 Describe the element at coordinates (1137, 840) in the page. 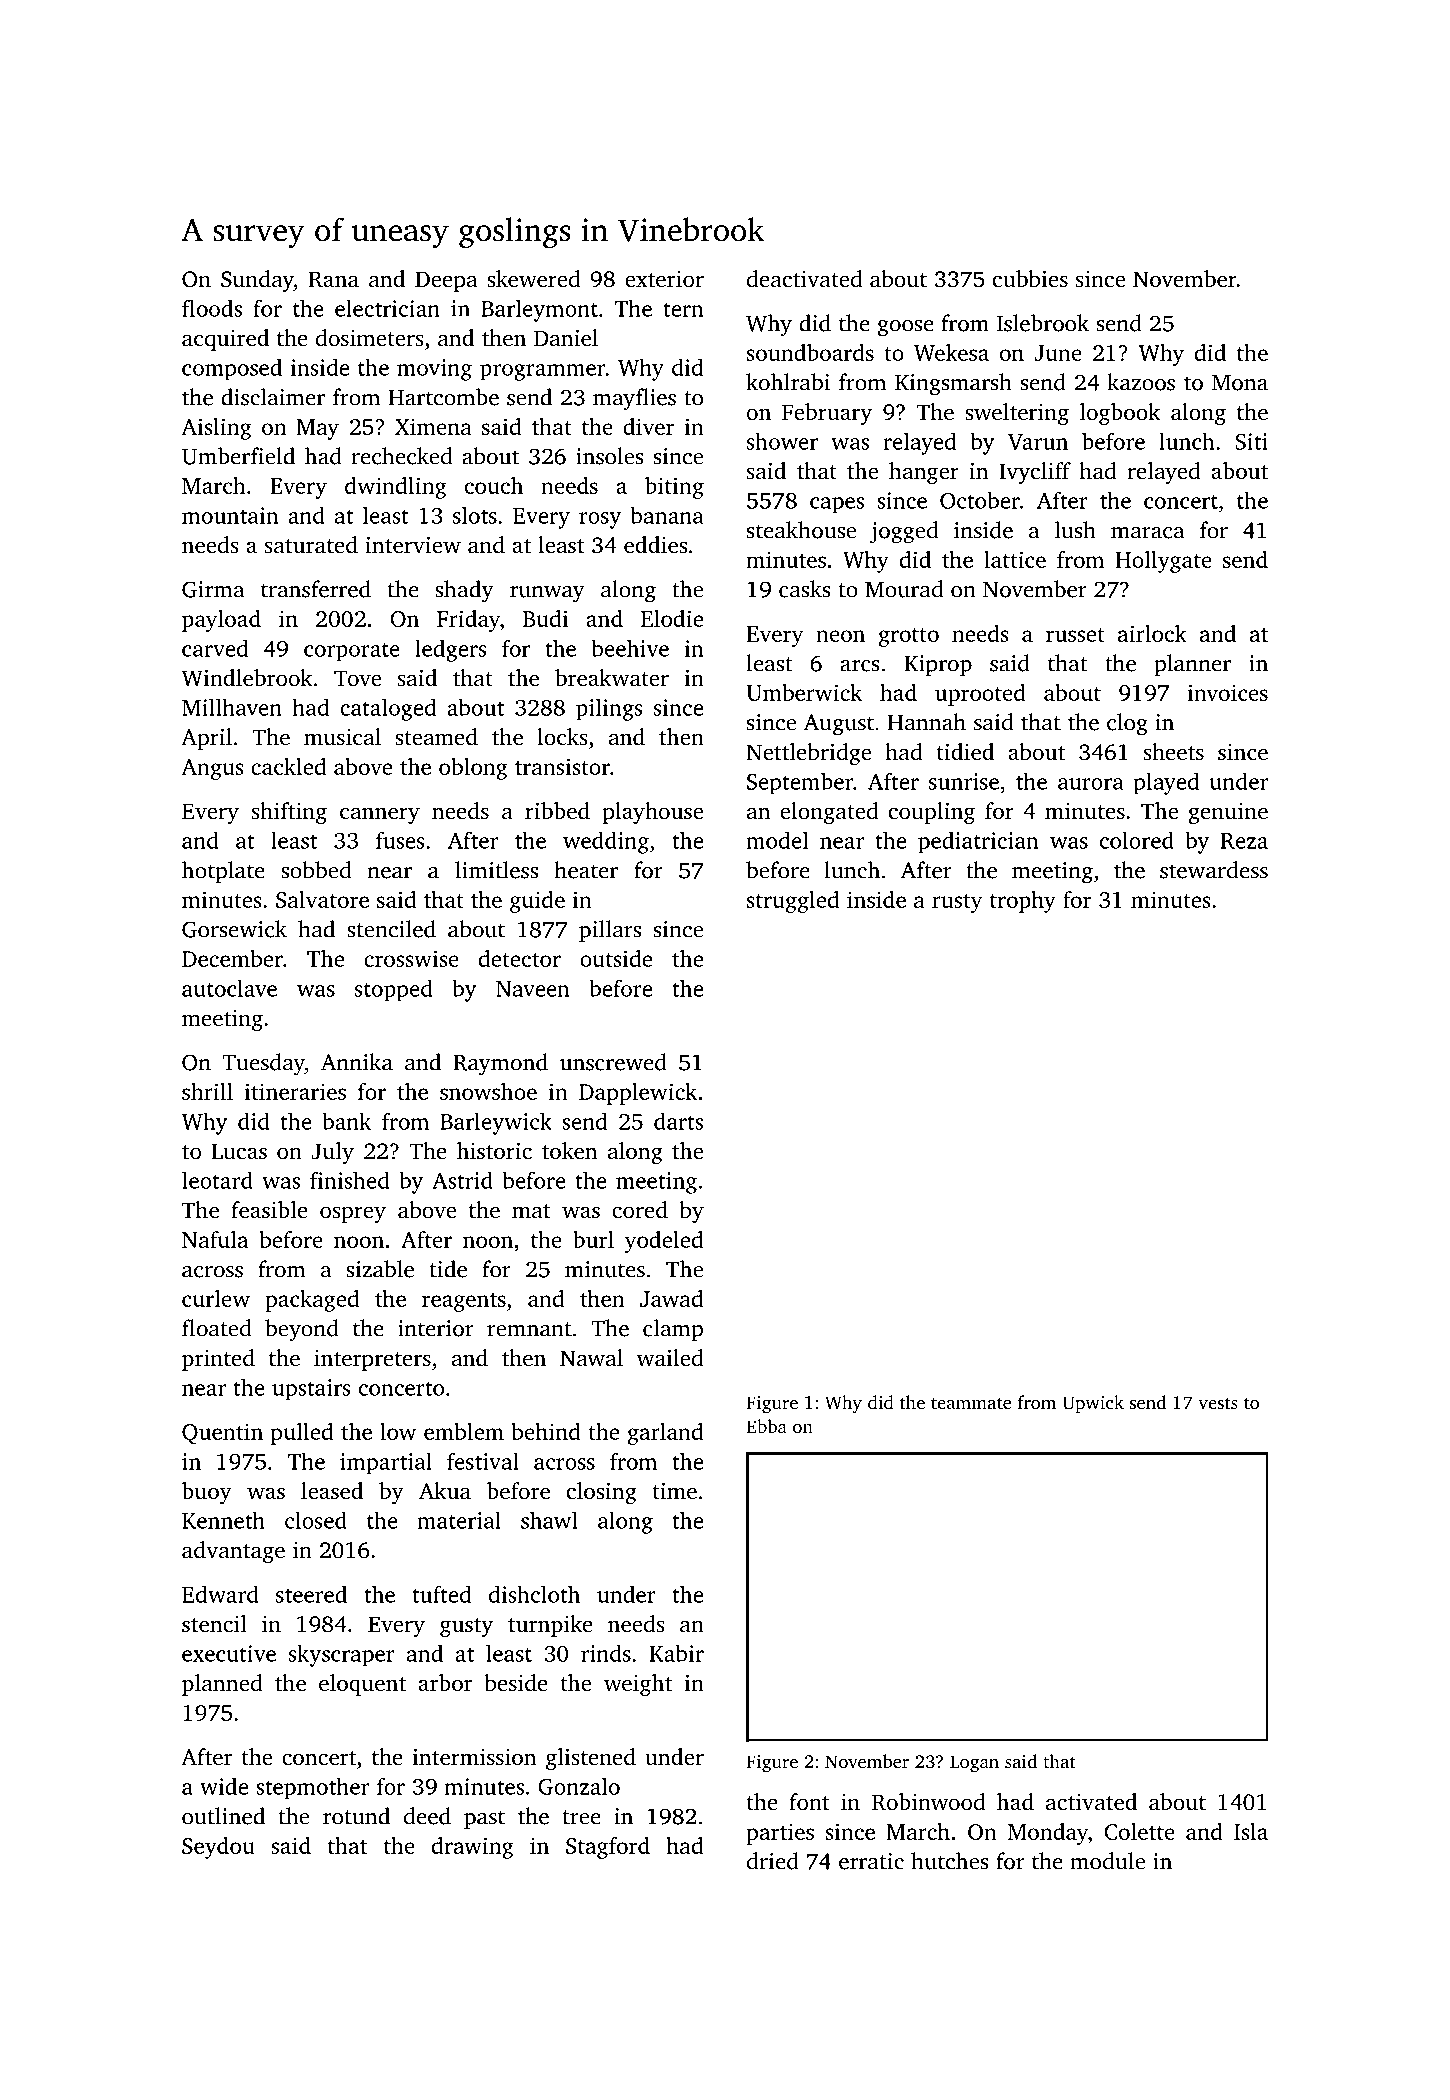

I see `colored` at that location.
